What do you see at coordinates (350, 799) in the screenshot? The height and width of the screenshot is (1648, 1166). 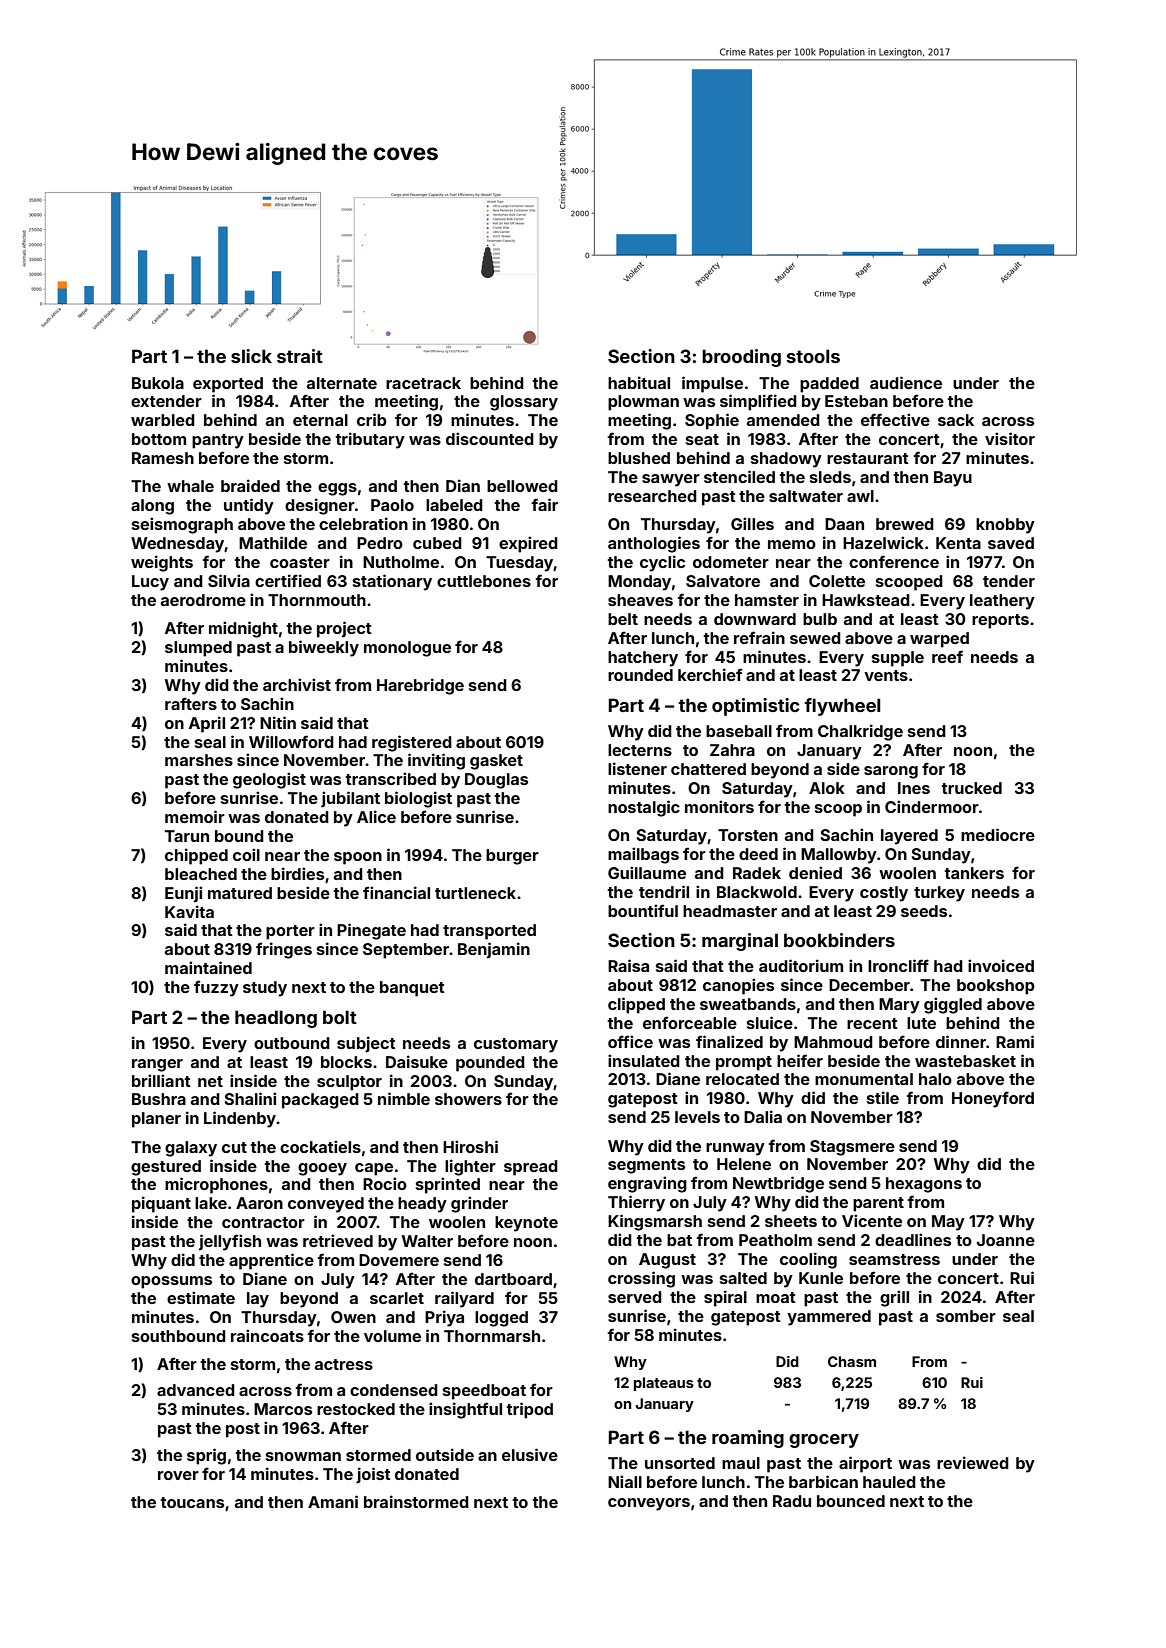 I see `jubilant` at bounding box center [350, 799].
